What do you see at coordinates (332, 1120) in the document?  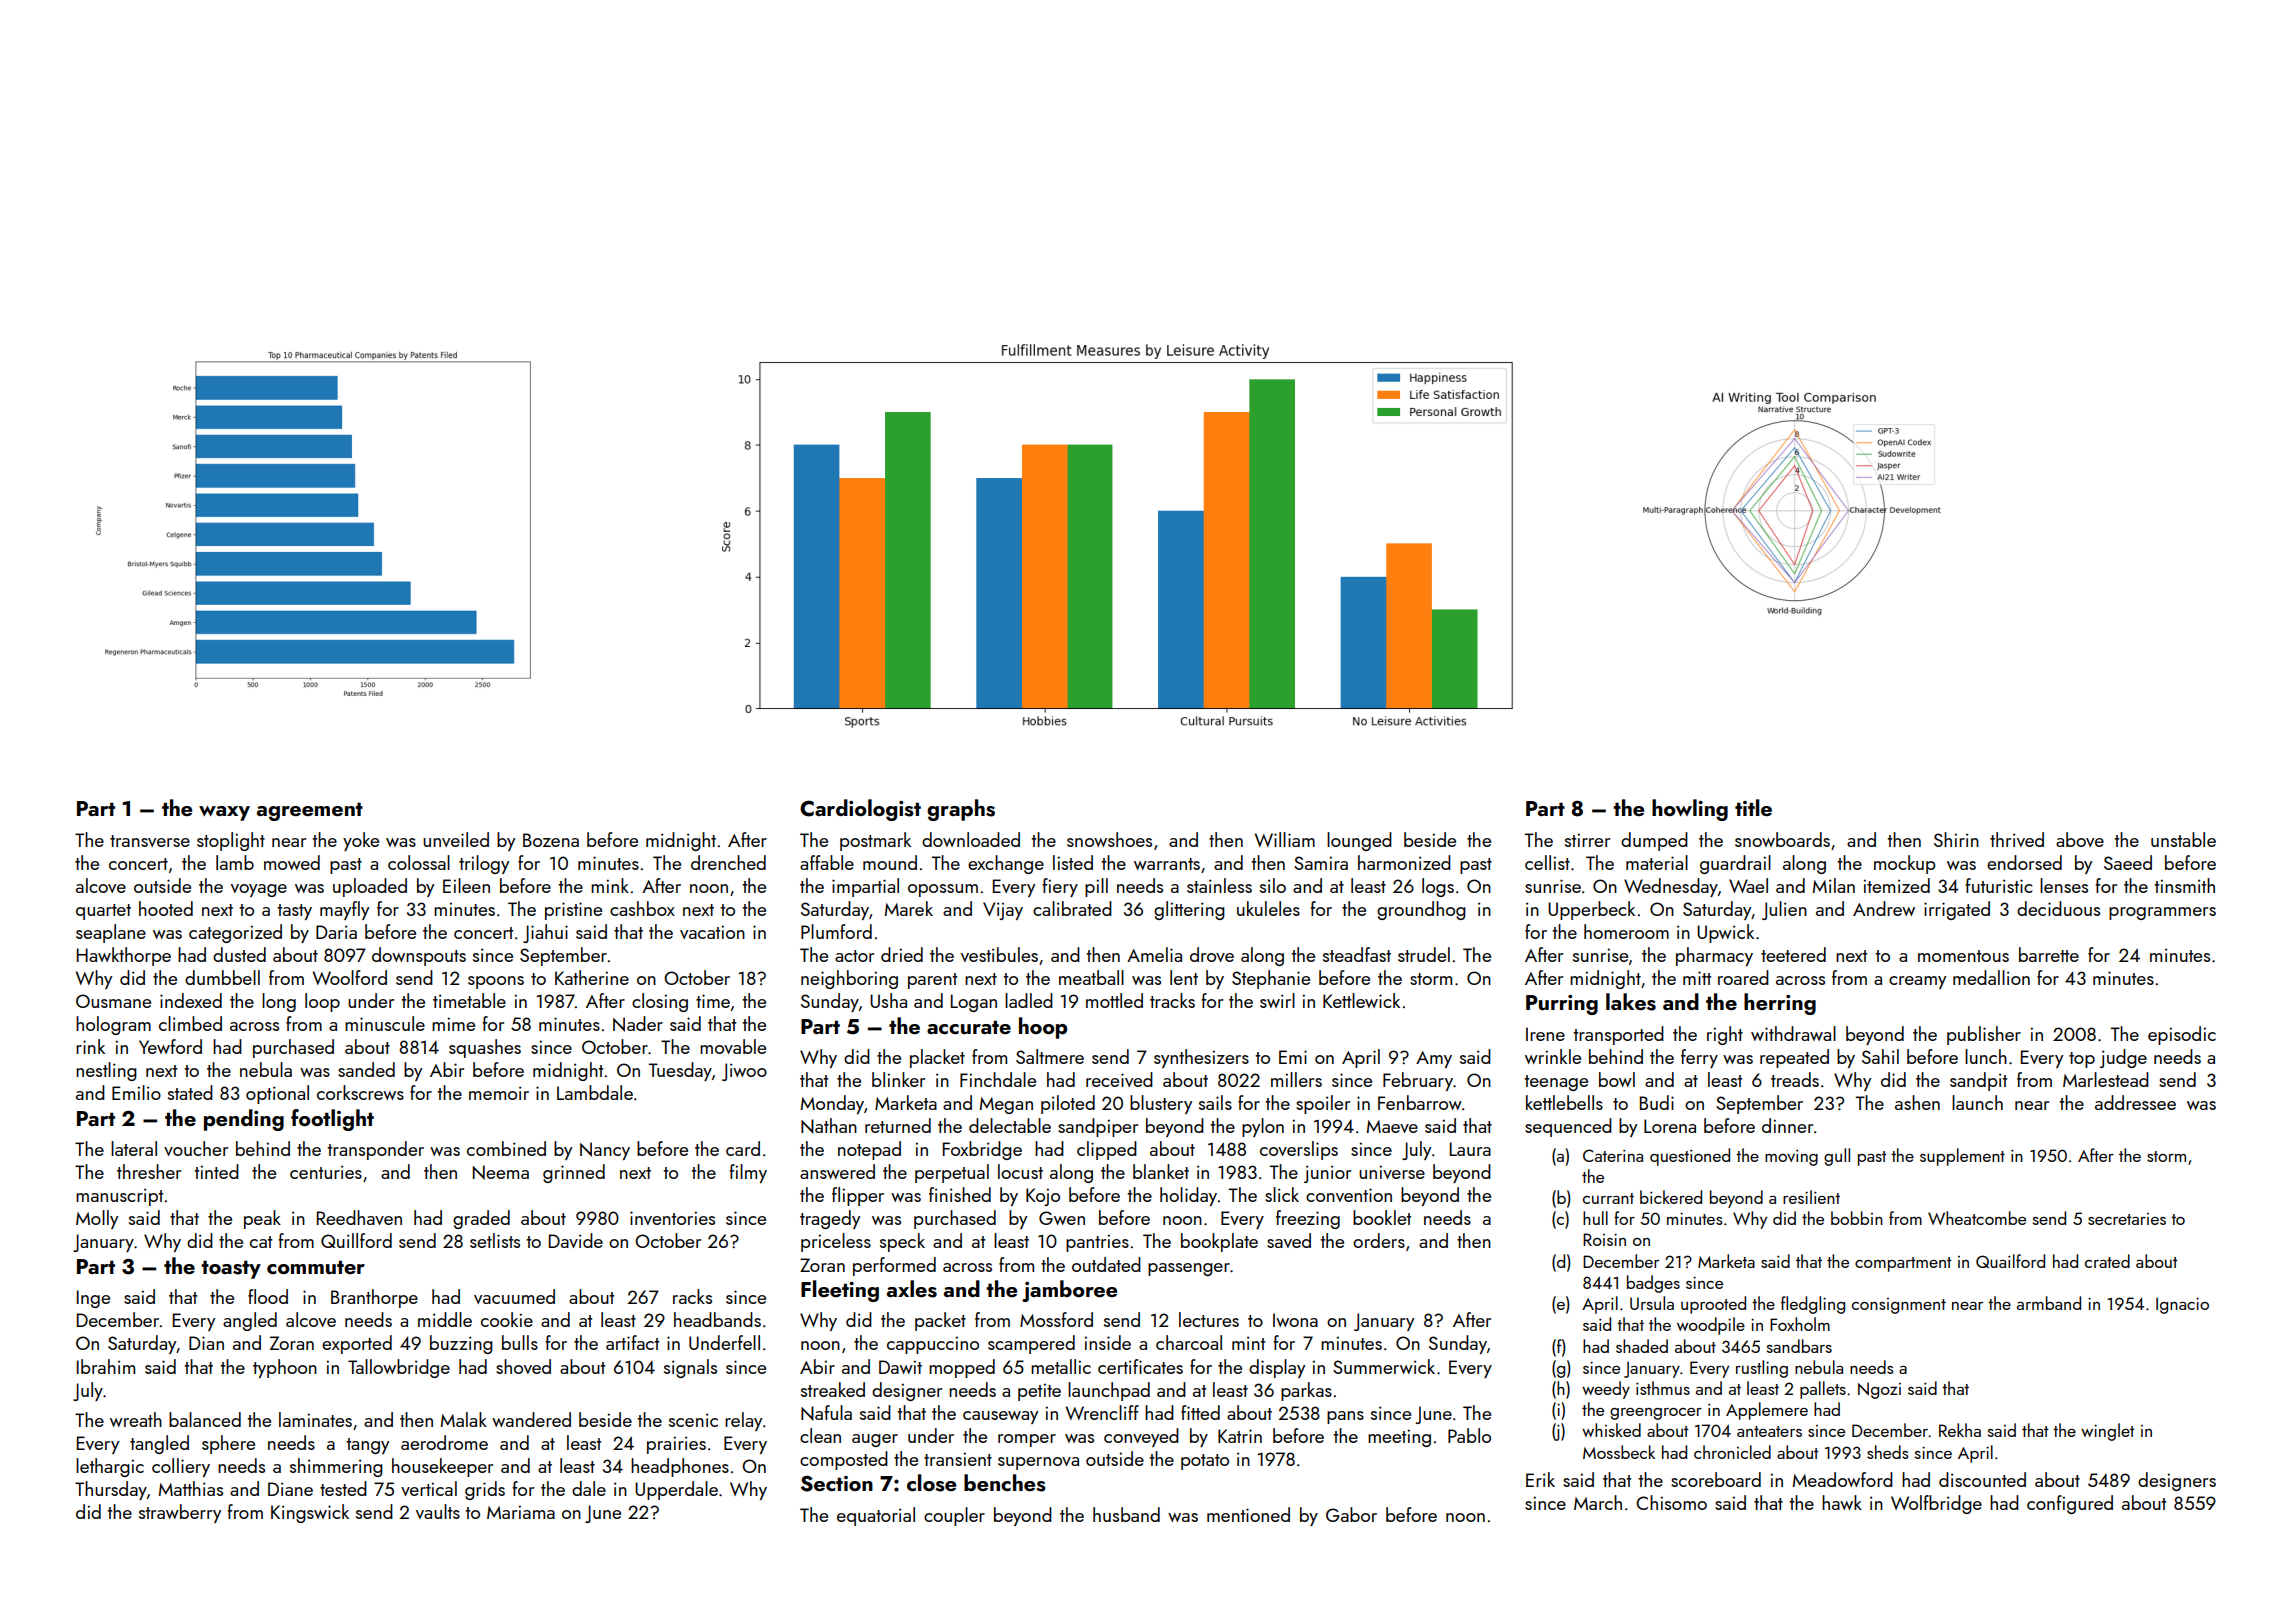 I see `footlight` at bounding box center [332, 1120].
